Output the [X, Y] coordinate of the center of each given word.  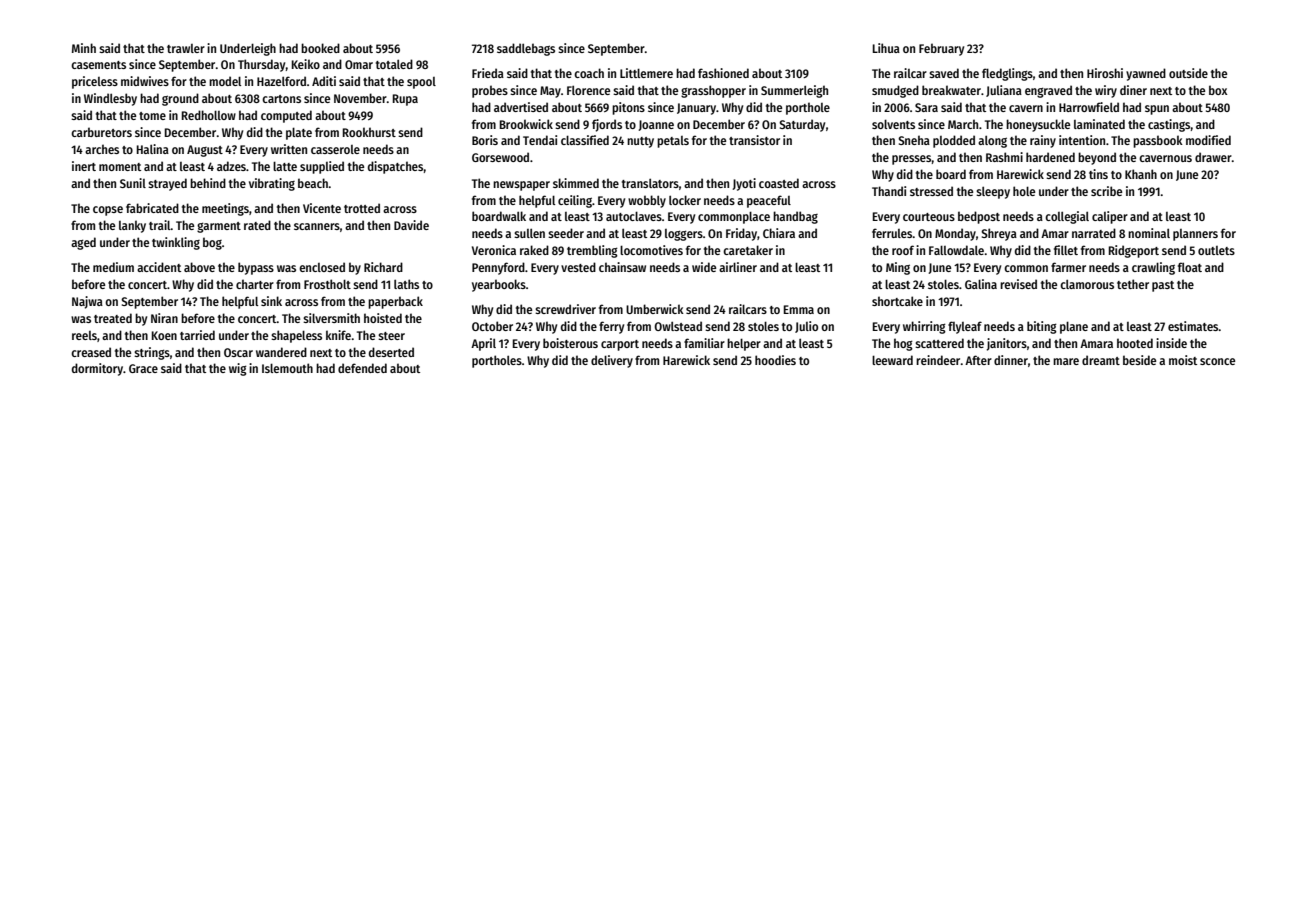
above [199, 267]
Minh [84, 48]
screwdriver [565, 309]
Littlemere [646, 73]
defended [362, 368]
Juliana [1004, 91]
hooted [1135, 343]
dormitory [97, 369]
